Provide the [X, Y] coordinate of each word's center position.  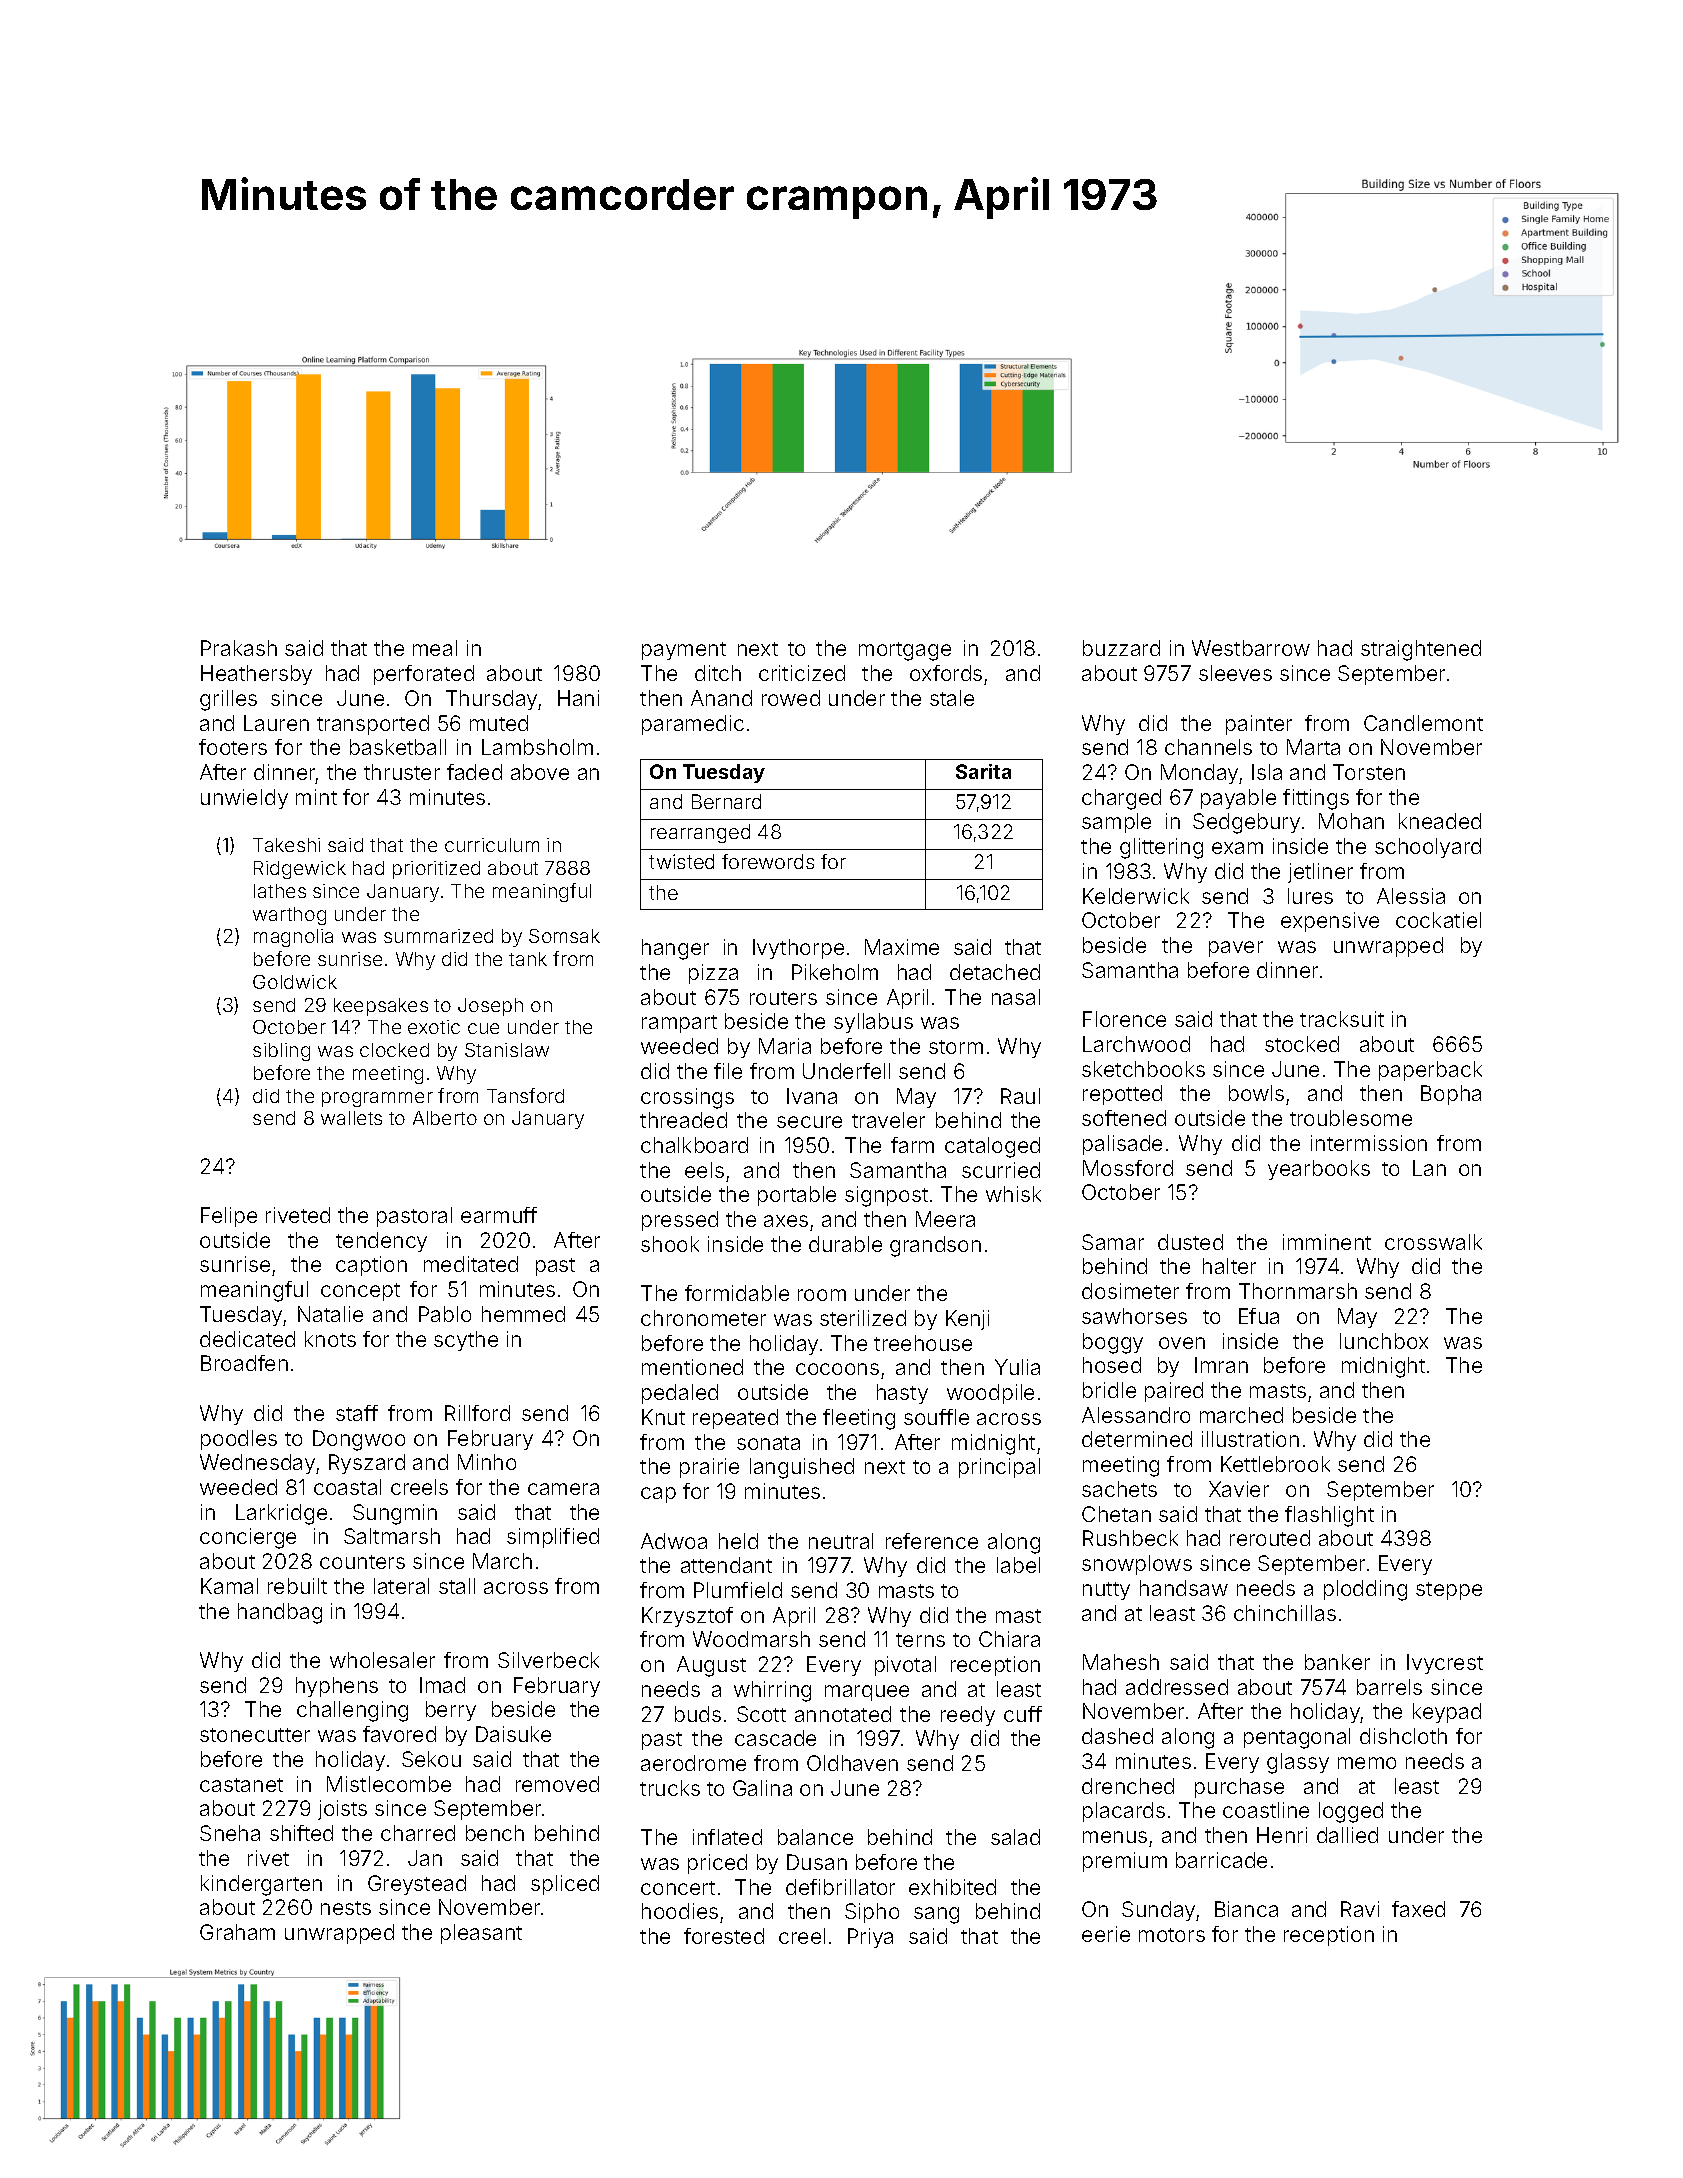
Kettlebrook [1275, 1464]
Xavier [1239, 1489]
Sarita [983, 771]
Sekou [431, 1759]
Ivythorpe [798, 949]
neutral [841, 1541]
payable [1238, 799]
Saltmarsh [392, 1536]
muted [499, 723]
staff [357, 1413]
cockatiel [1438, 920]
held [738, 1541]
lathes [280, 891]
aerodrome [693, 1763]
